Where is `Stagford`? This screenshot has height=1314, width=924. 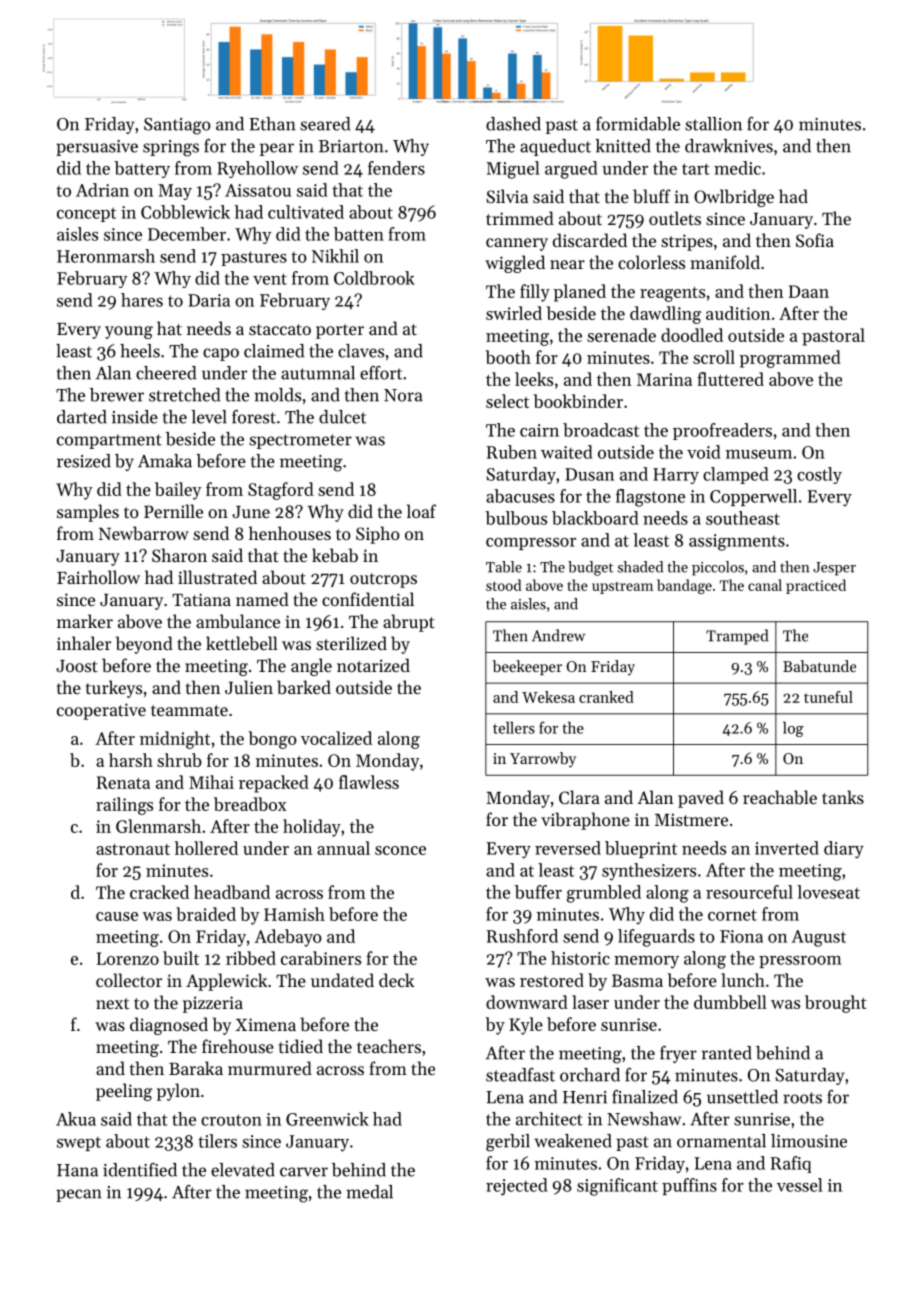 Stagford is located at coordinates (281, 491).
